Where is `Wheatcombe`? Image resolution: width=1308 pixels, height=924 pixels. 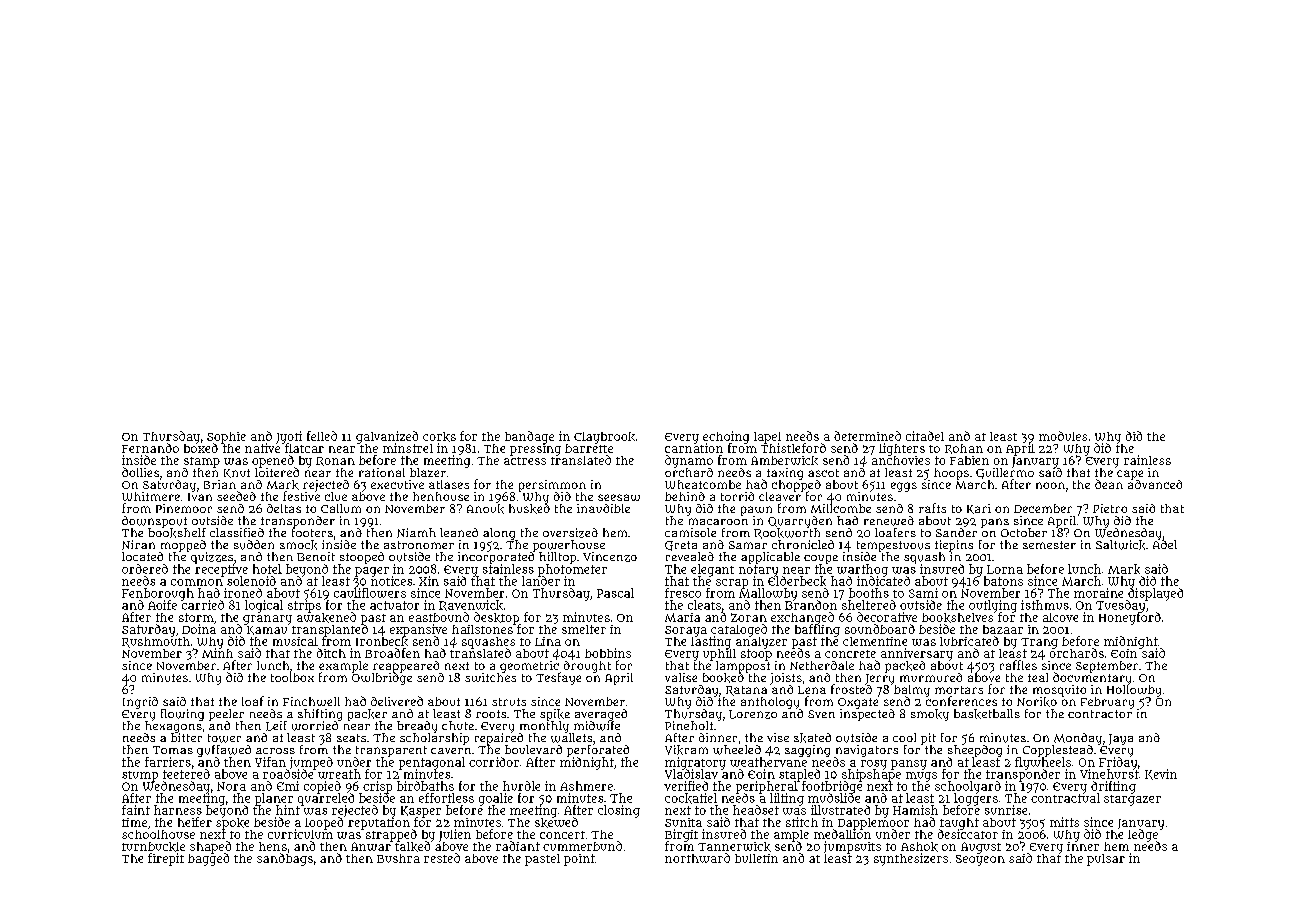
Wheatcombe is located at coordinates (703, 484).
